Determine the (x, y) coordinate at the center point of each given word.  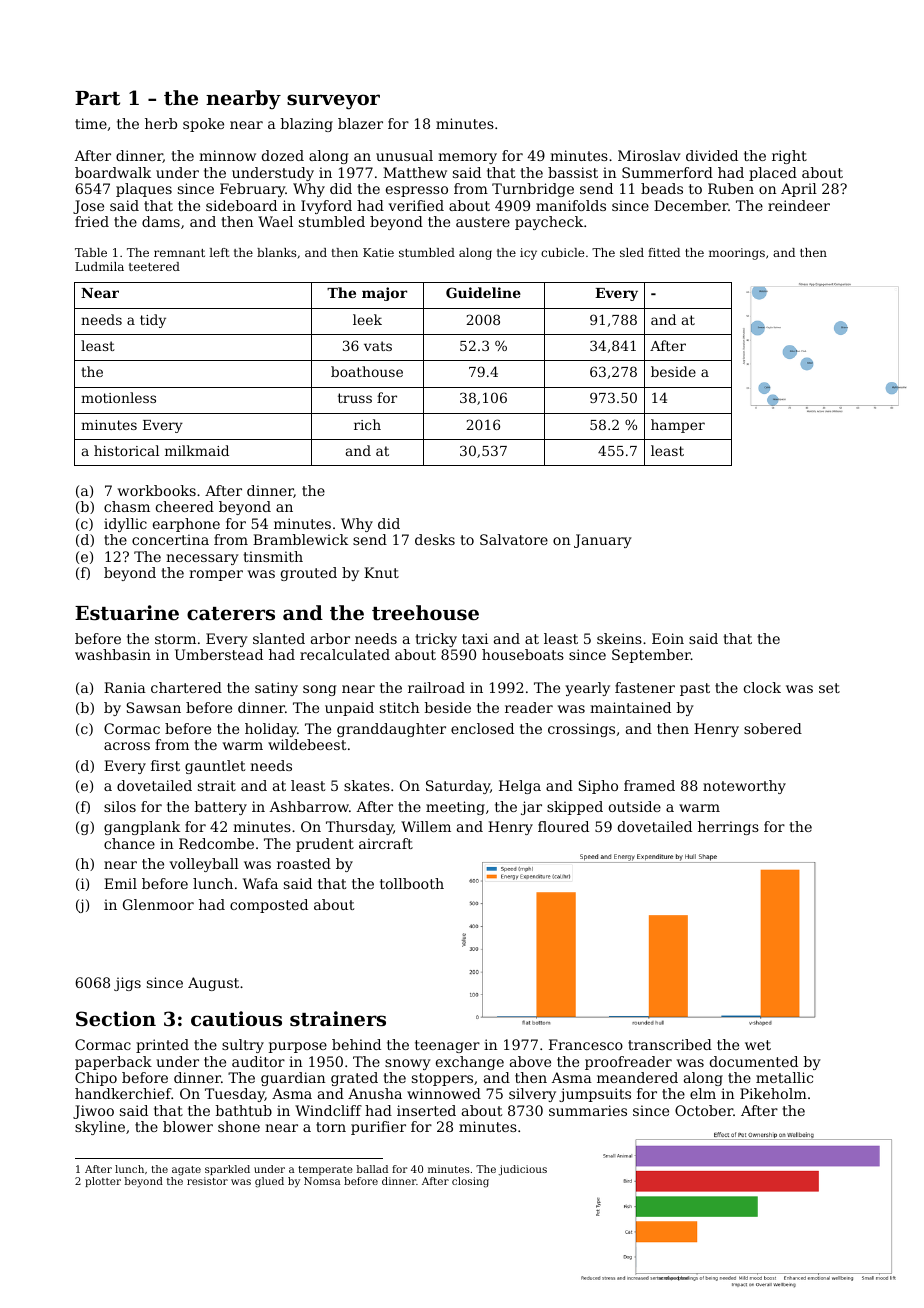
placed (773, 174)
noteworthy (744, 787)
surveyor (333, 102)
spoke (203, 125)
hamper (678, 426)
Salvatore (514, 539)
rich (367, 424)
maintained (630, 707)
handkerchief (123, 1093)
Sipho (598, 787)
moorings (737, 254)
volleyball (204, 865)
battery (221, 808)
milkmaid (197, 450)
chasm (127, 506)
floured (563, 826)
